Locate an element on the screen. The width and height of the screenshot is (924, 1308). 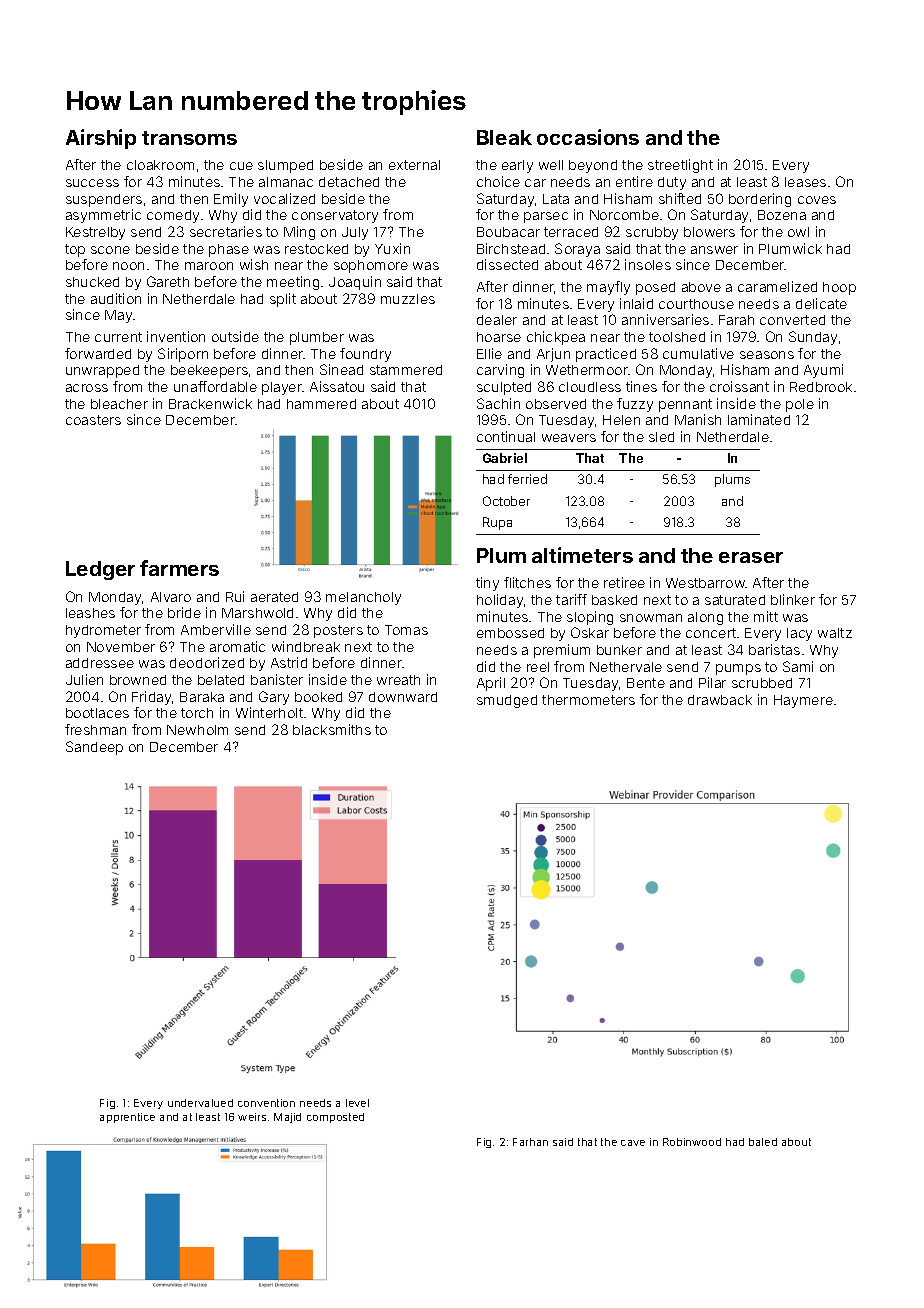
coves is located at coordinates (817, 200).
